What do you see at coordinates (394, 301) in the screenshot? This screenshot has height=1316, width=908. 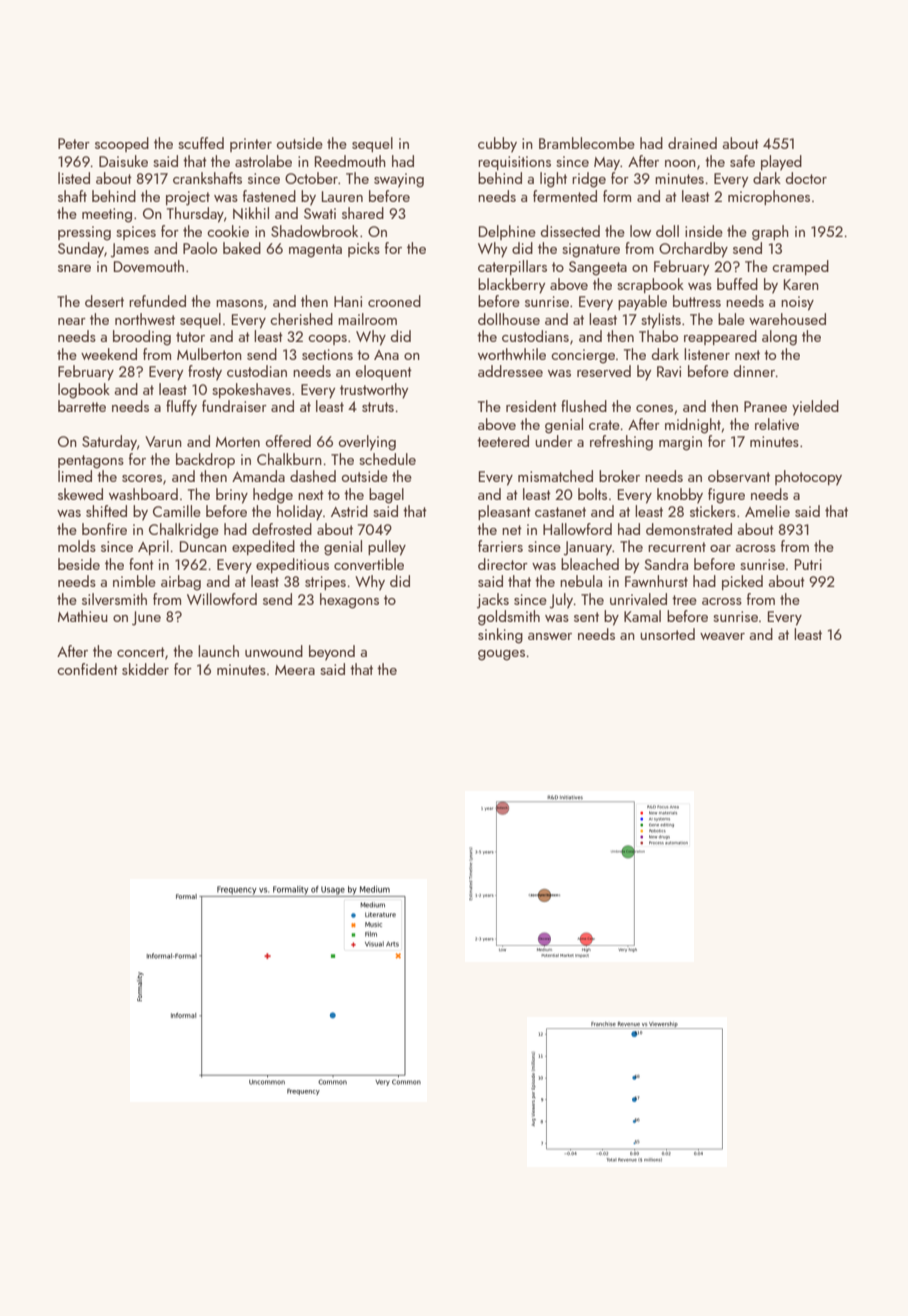 I see `crooned` at bounding box center [394, 301].
